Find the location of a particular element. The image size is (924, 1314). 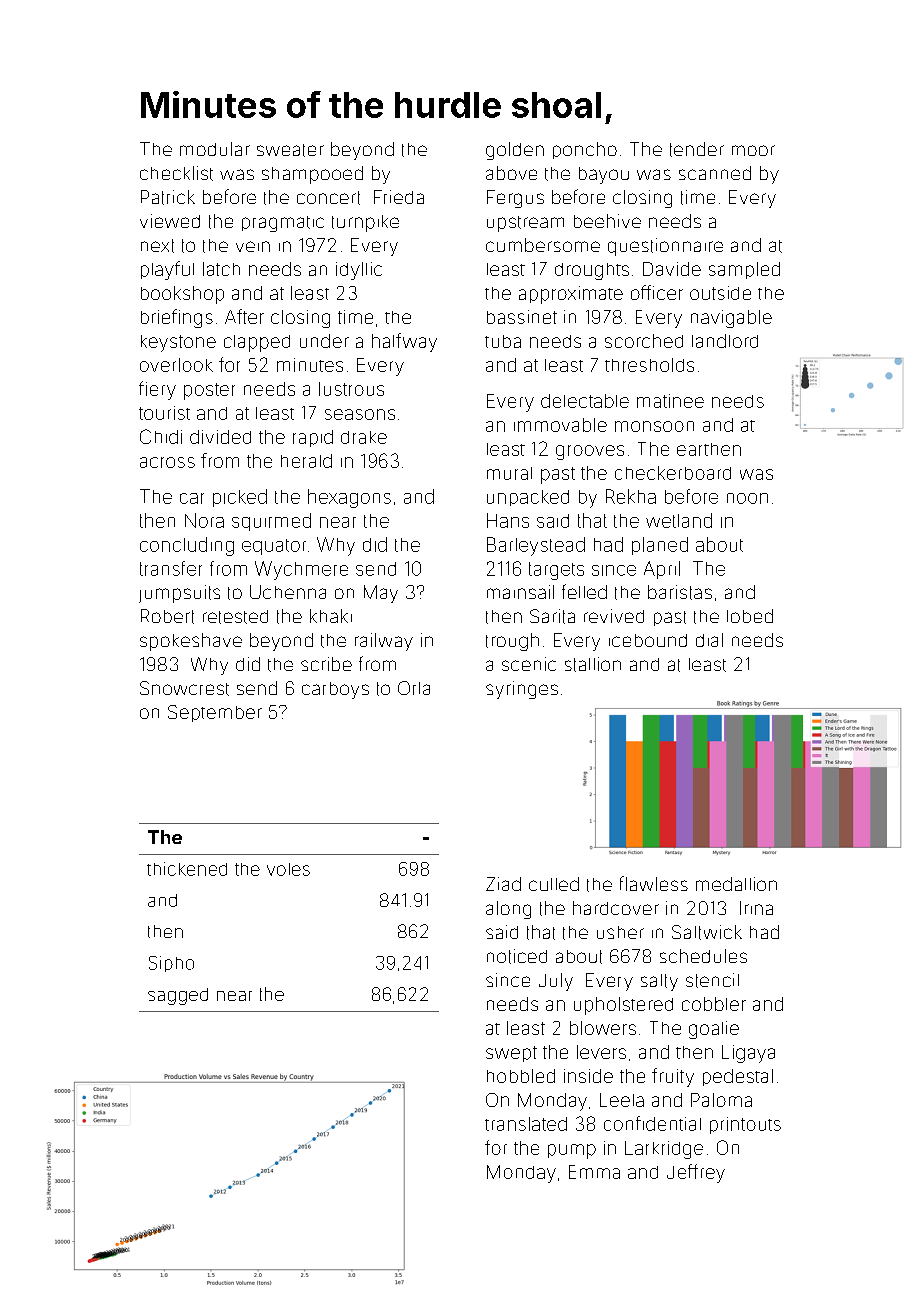

Snowcrest is located at coordinates (184, 688).
